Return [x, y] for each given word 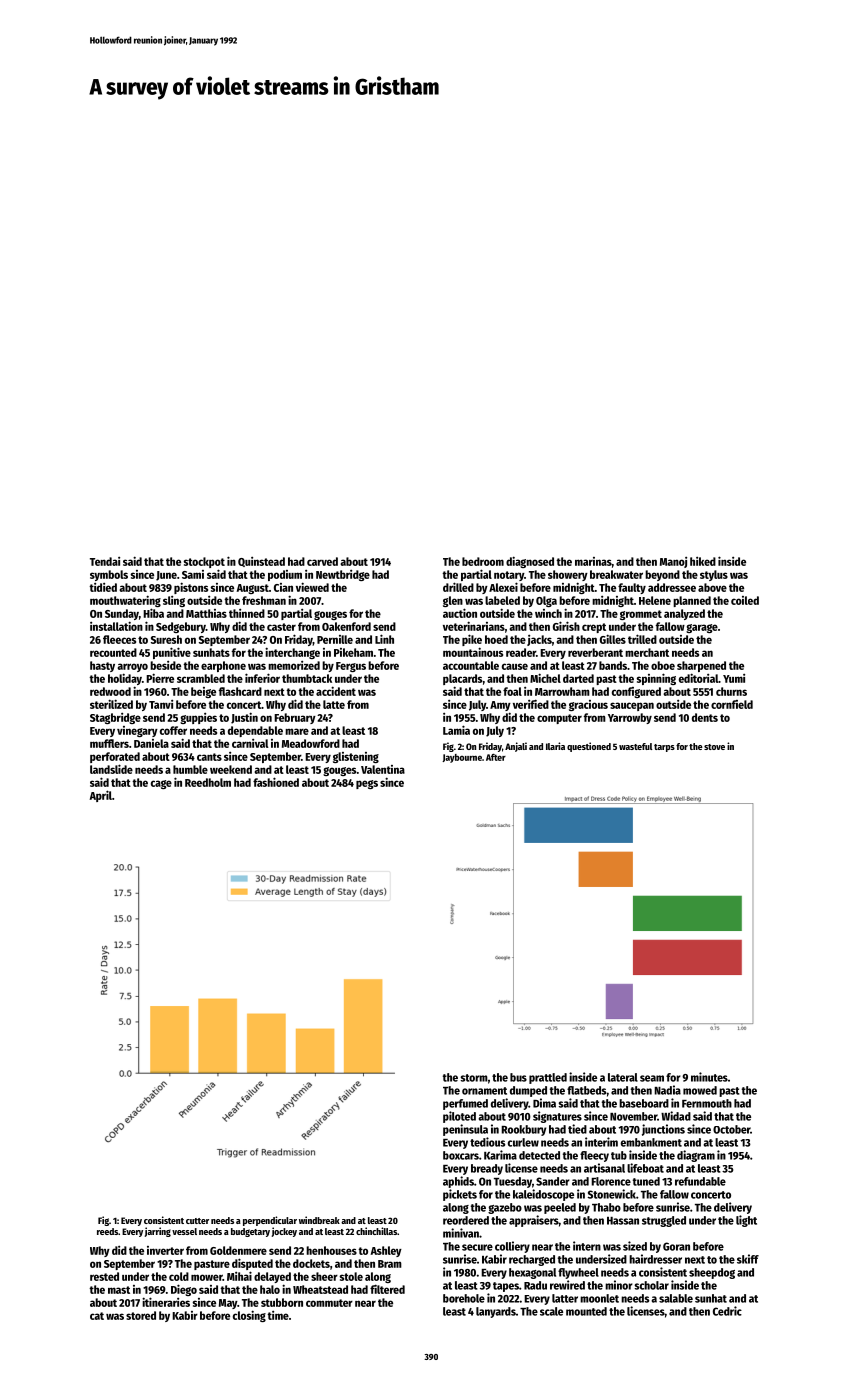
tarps [664, 748]
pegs [367, 784]
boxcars [461, 1155]
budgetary [250, 1232]
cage [161, 784]
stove [714, 747]
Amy [500, 706]
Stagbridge [115, 718]
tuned [646, 1181]
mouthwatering [125, 601]
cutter [197, 1221]
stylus [714, 575]
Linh [384, 639]
